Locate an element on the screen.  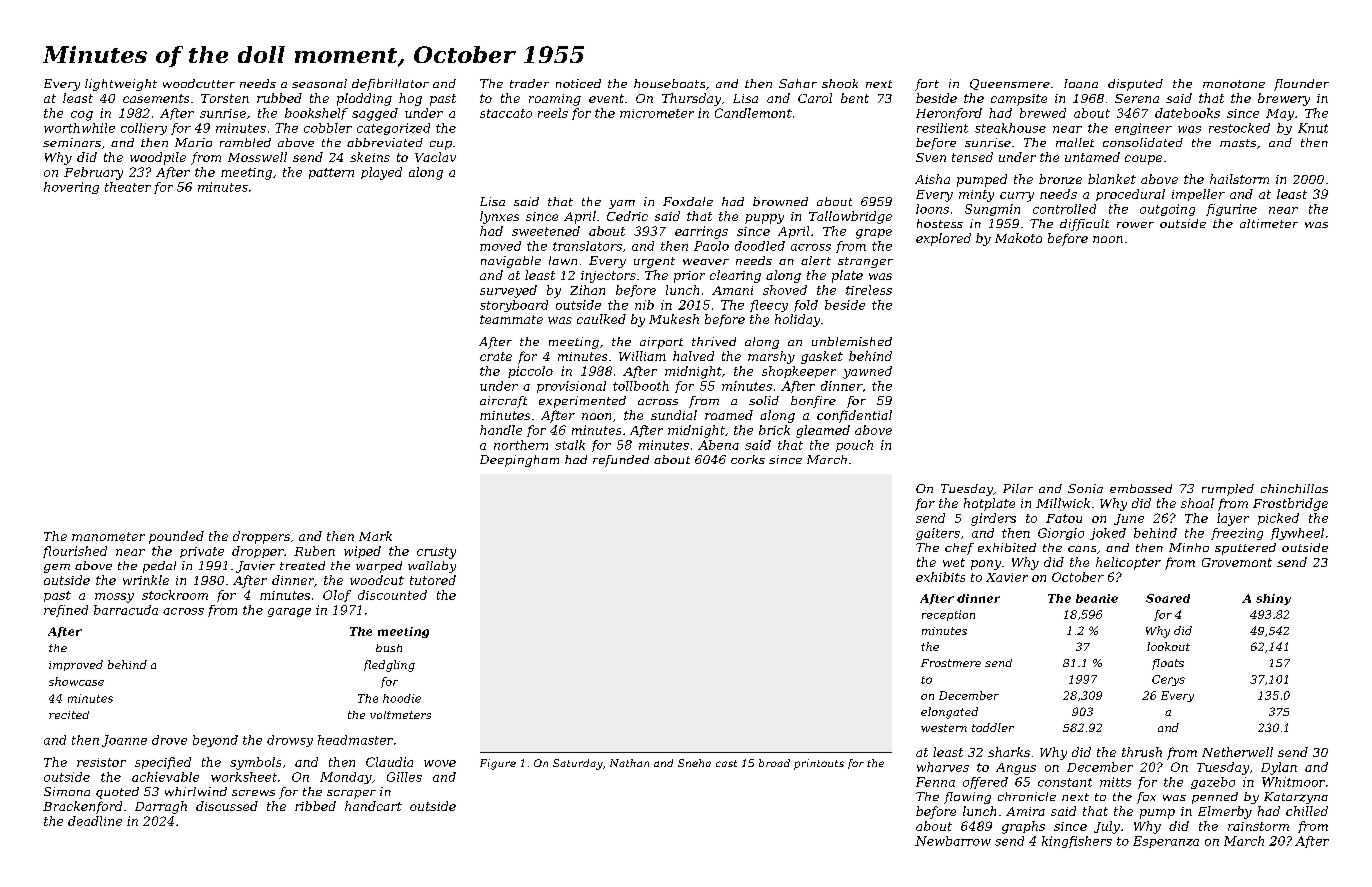
beyond is located at coordinates (215, 741).
